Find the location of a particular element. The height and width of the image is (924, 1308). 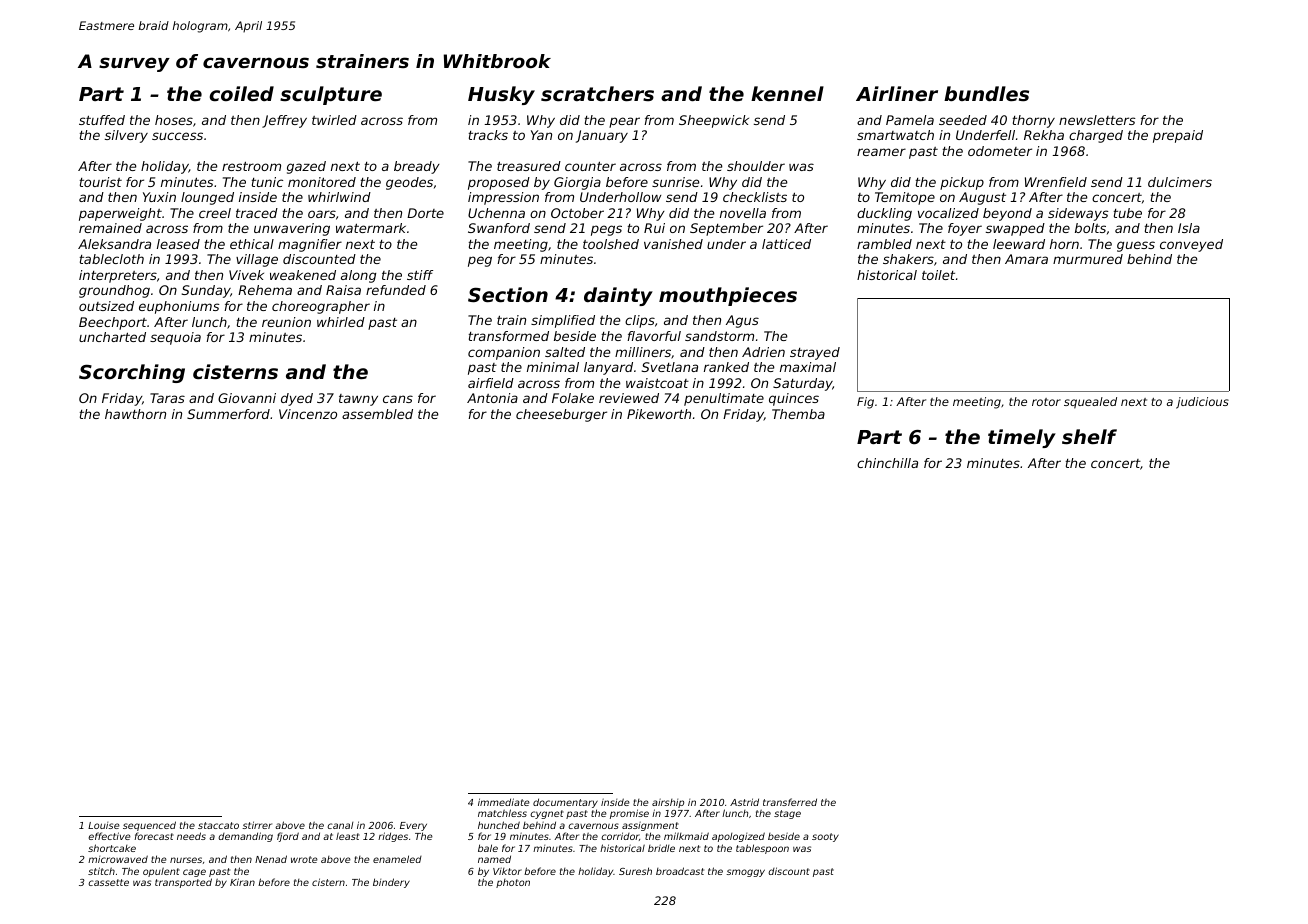

Rekha is located at coordinates (1044, 135).
